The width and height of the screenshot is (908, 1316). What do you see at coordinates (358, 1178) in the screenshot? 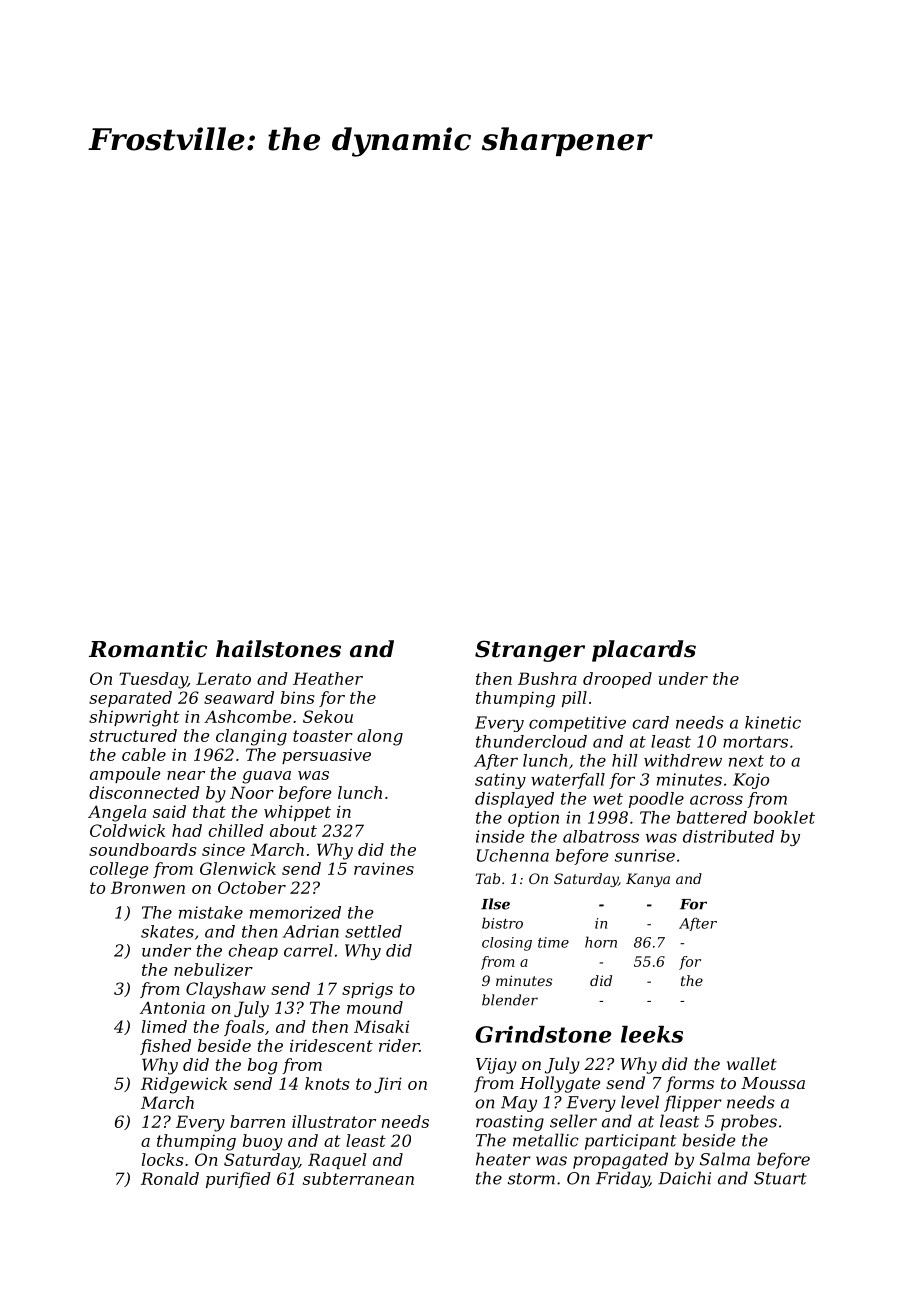
I see `subterranean` at bounding box center [358, 1178].
